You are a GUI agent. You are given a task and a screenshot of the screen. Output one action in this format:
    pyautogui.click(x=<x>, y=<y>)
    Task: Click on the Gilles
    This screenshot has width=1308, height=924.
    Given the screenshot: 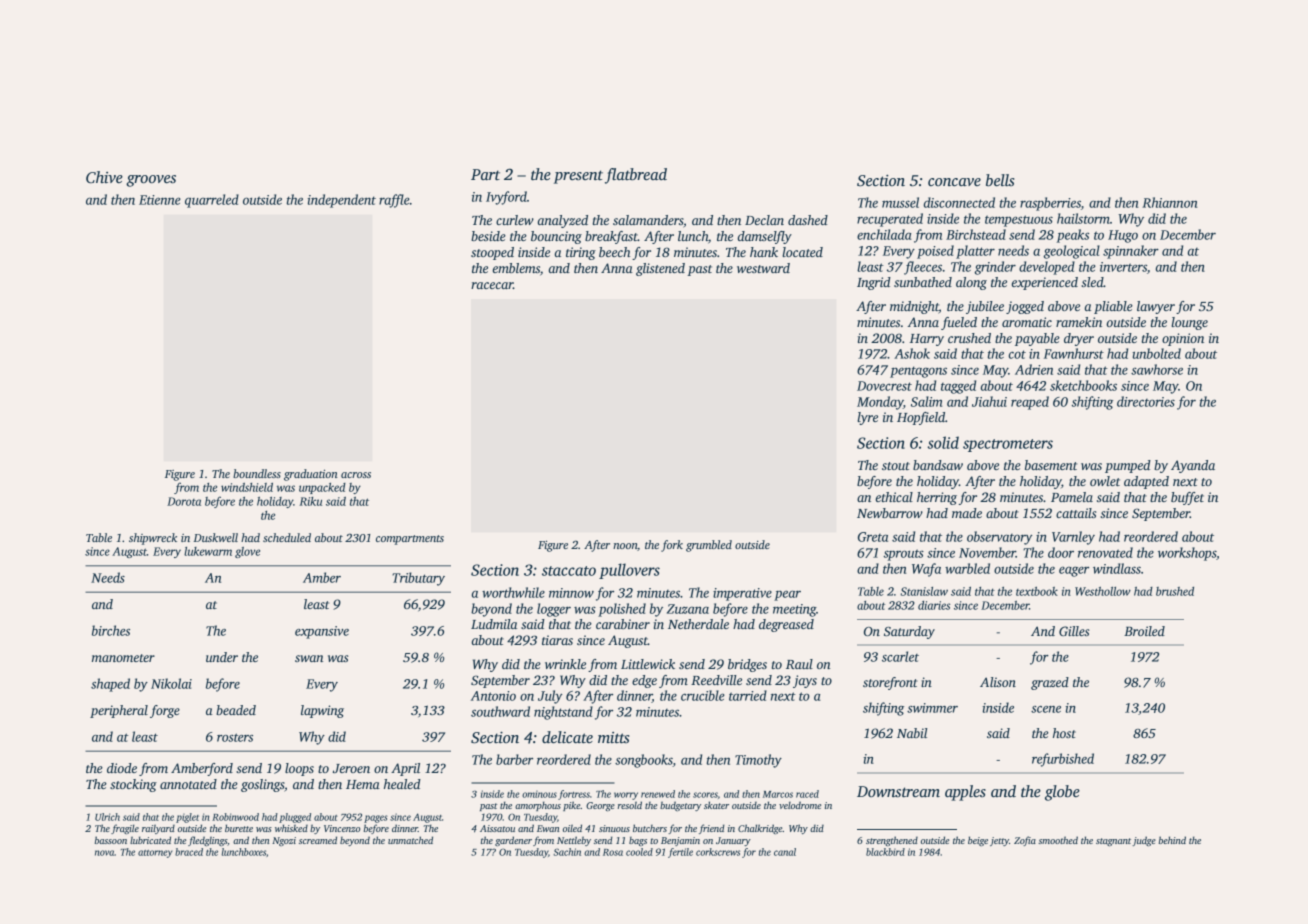 What is the action you would take?
    pyautogui.click(x=1074, y=631)
